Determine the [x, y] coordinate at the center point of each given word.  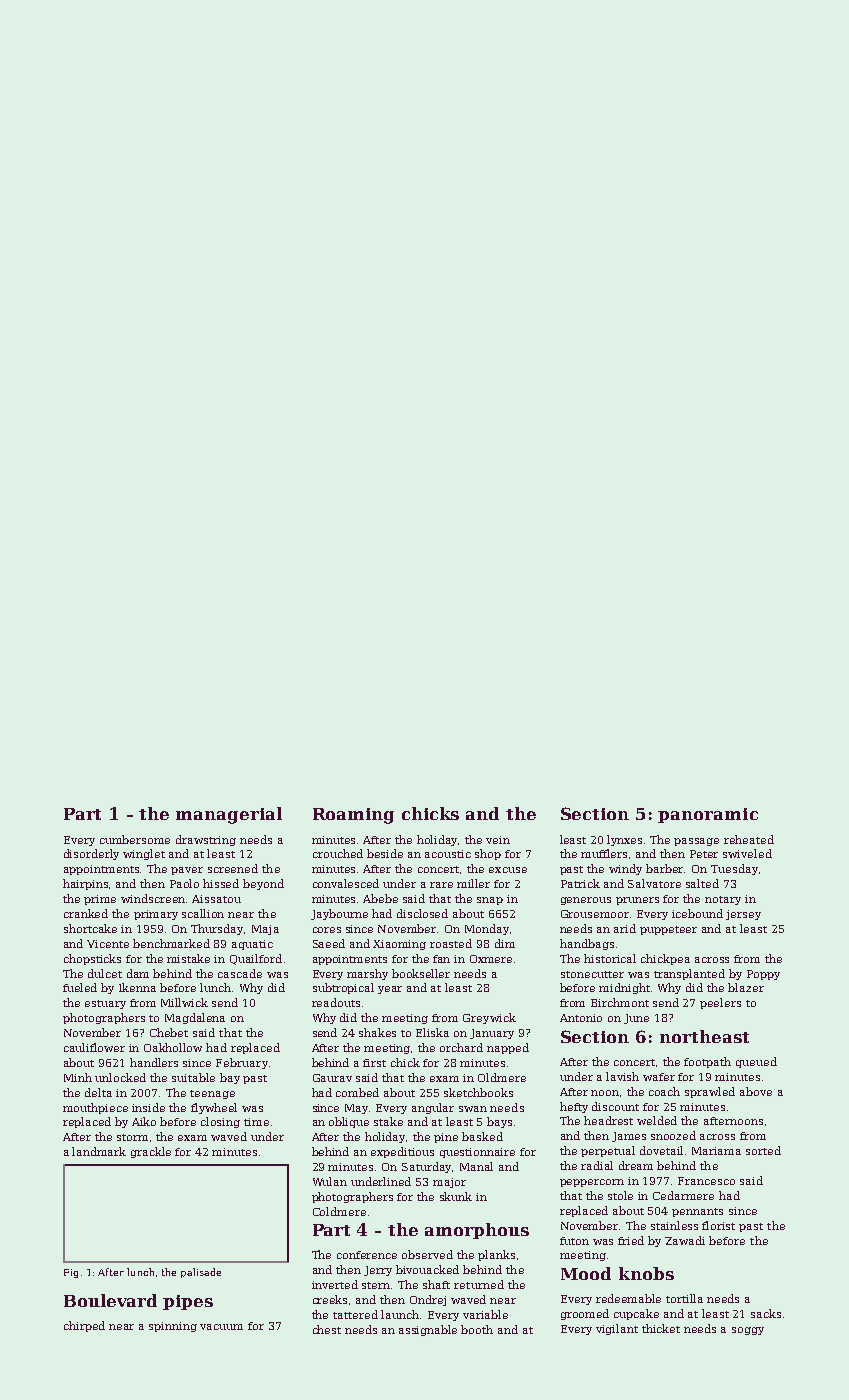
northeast [704, 1036]
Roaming [353, 816]
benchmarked [171, 943]
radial [597, 1165]
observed [427, 1254]
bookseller [421, 973]
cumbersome [135, 839]
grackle [151, 1152]
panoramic [708, 815]
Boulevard [110, 1300]
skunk [456, 1196]
